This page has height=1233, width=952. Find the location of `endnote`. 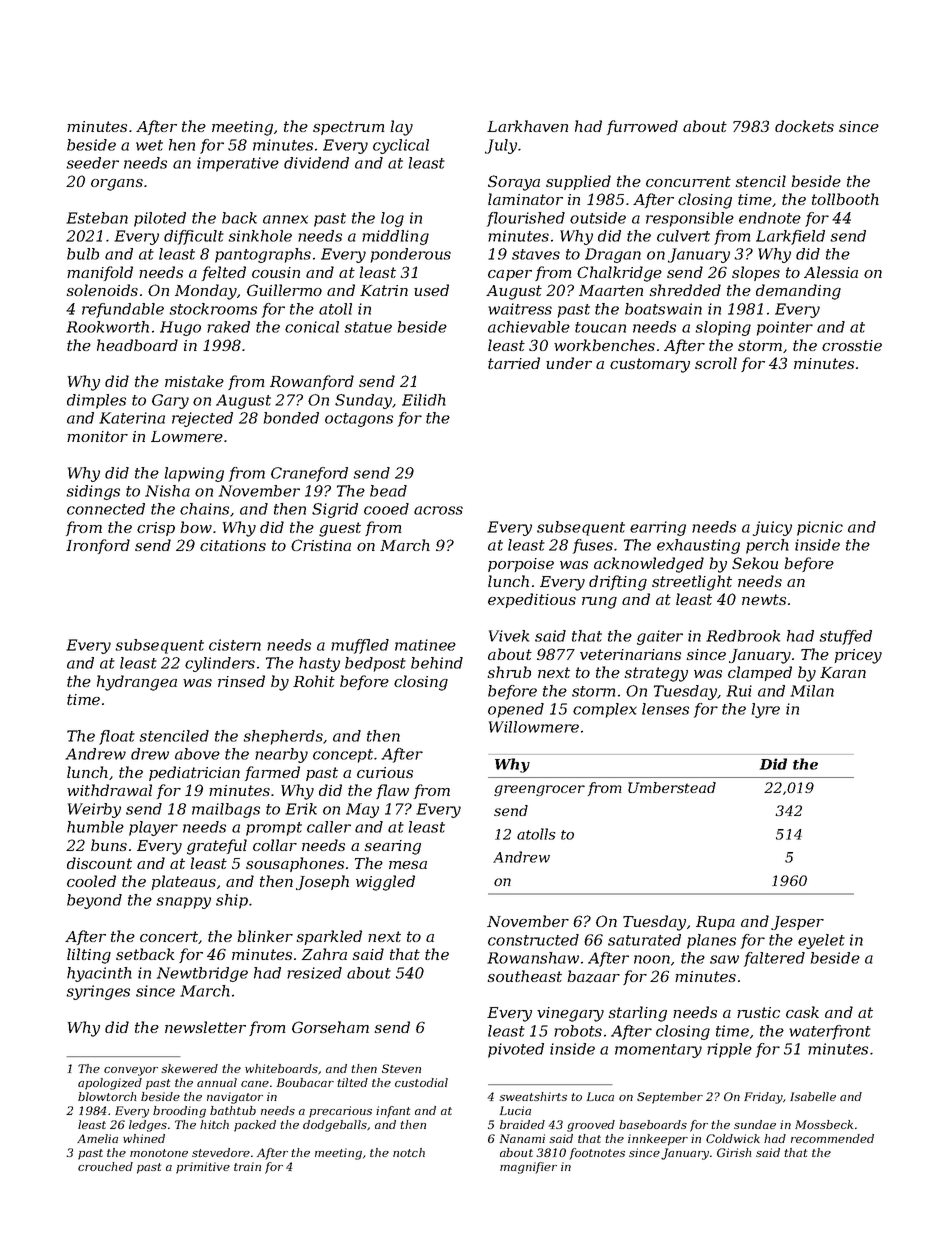

endnote is located at coordinates (770, 218).
